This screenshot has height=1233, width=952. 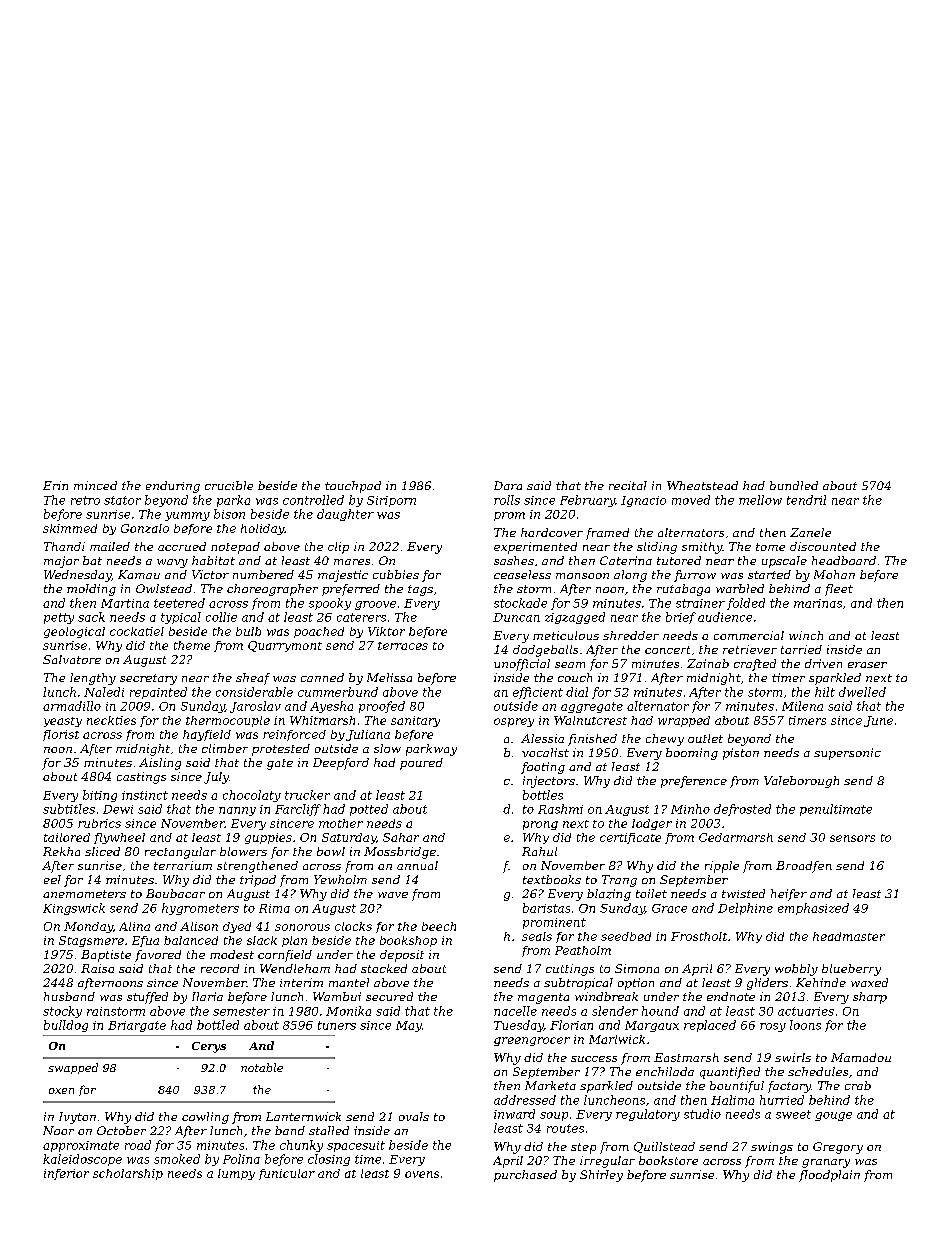 What do you see at coordinates (128, 1174) in the screenshot?
I see `scholarship` at bounding box center [128, 1174].
